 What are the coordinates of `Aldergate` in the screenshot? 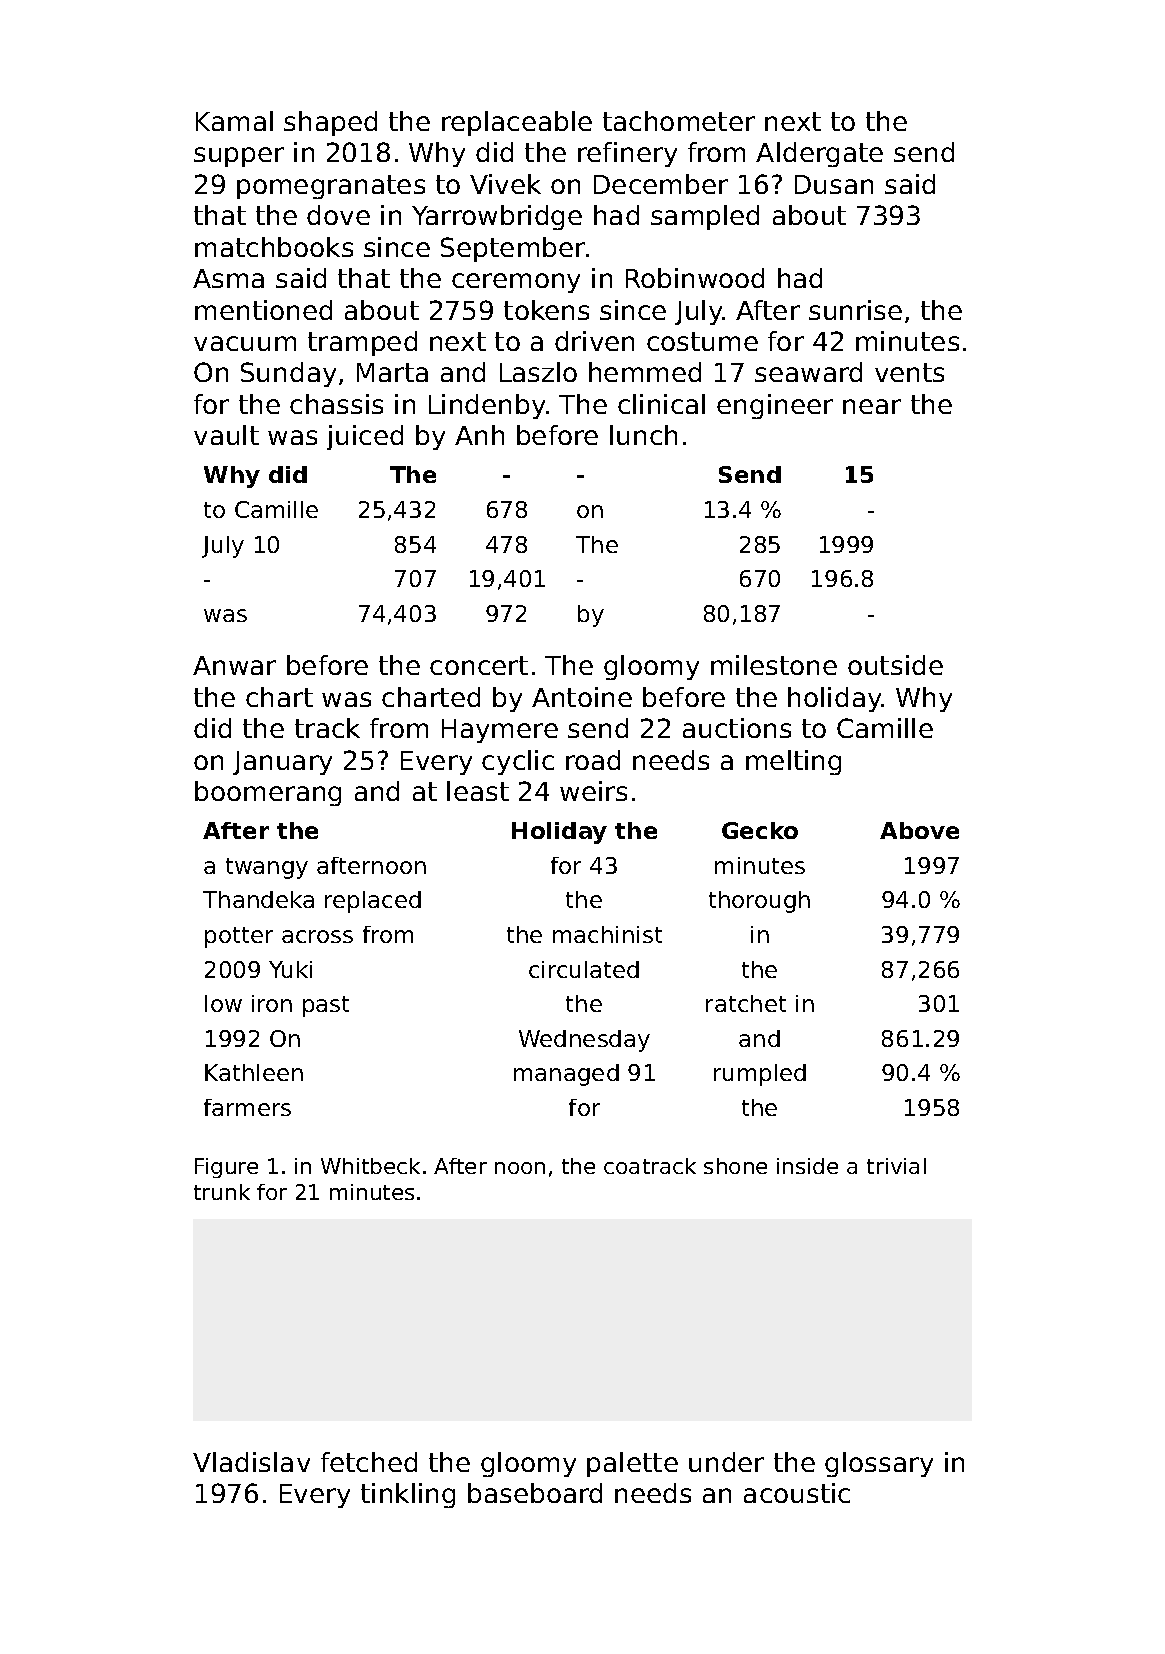 It's located at (819, 154).
